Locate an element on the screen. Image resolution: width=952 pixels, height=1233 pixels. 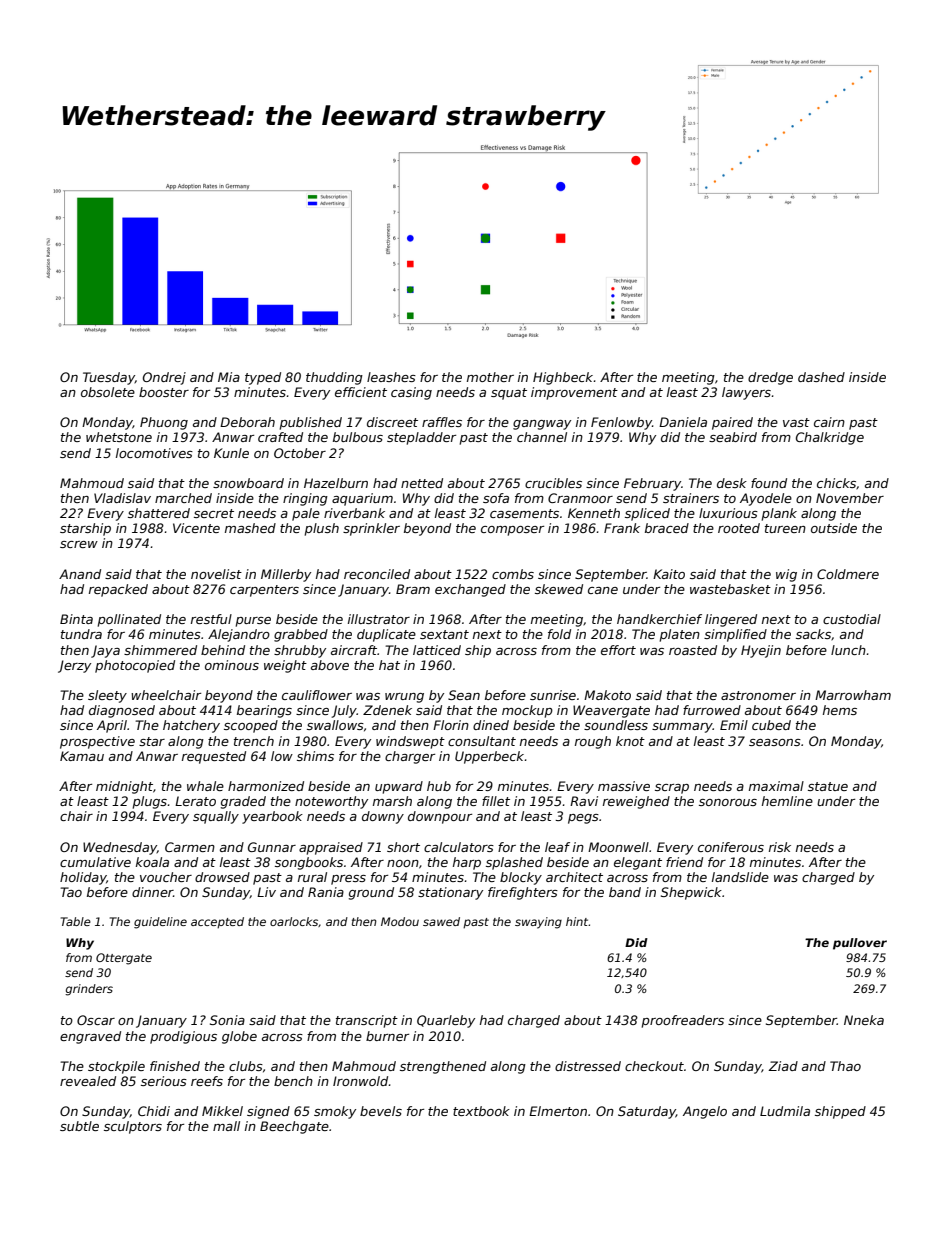
chicks is located at coordinates (836, 483).
